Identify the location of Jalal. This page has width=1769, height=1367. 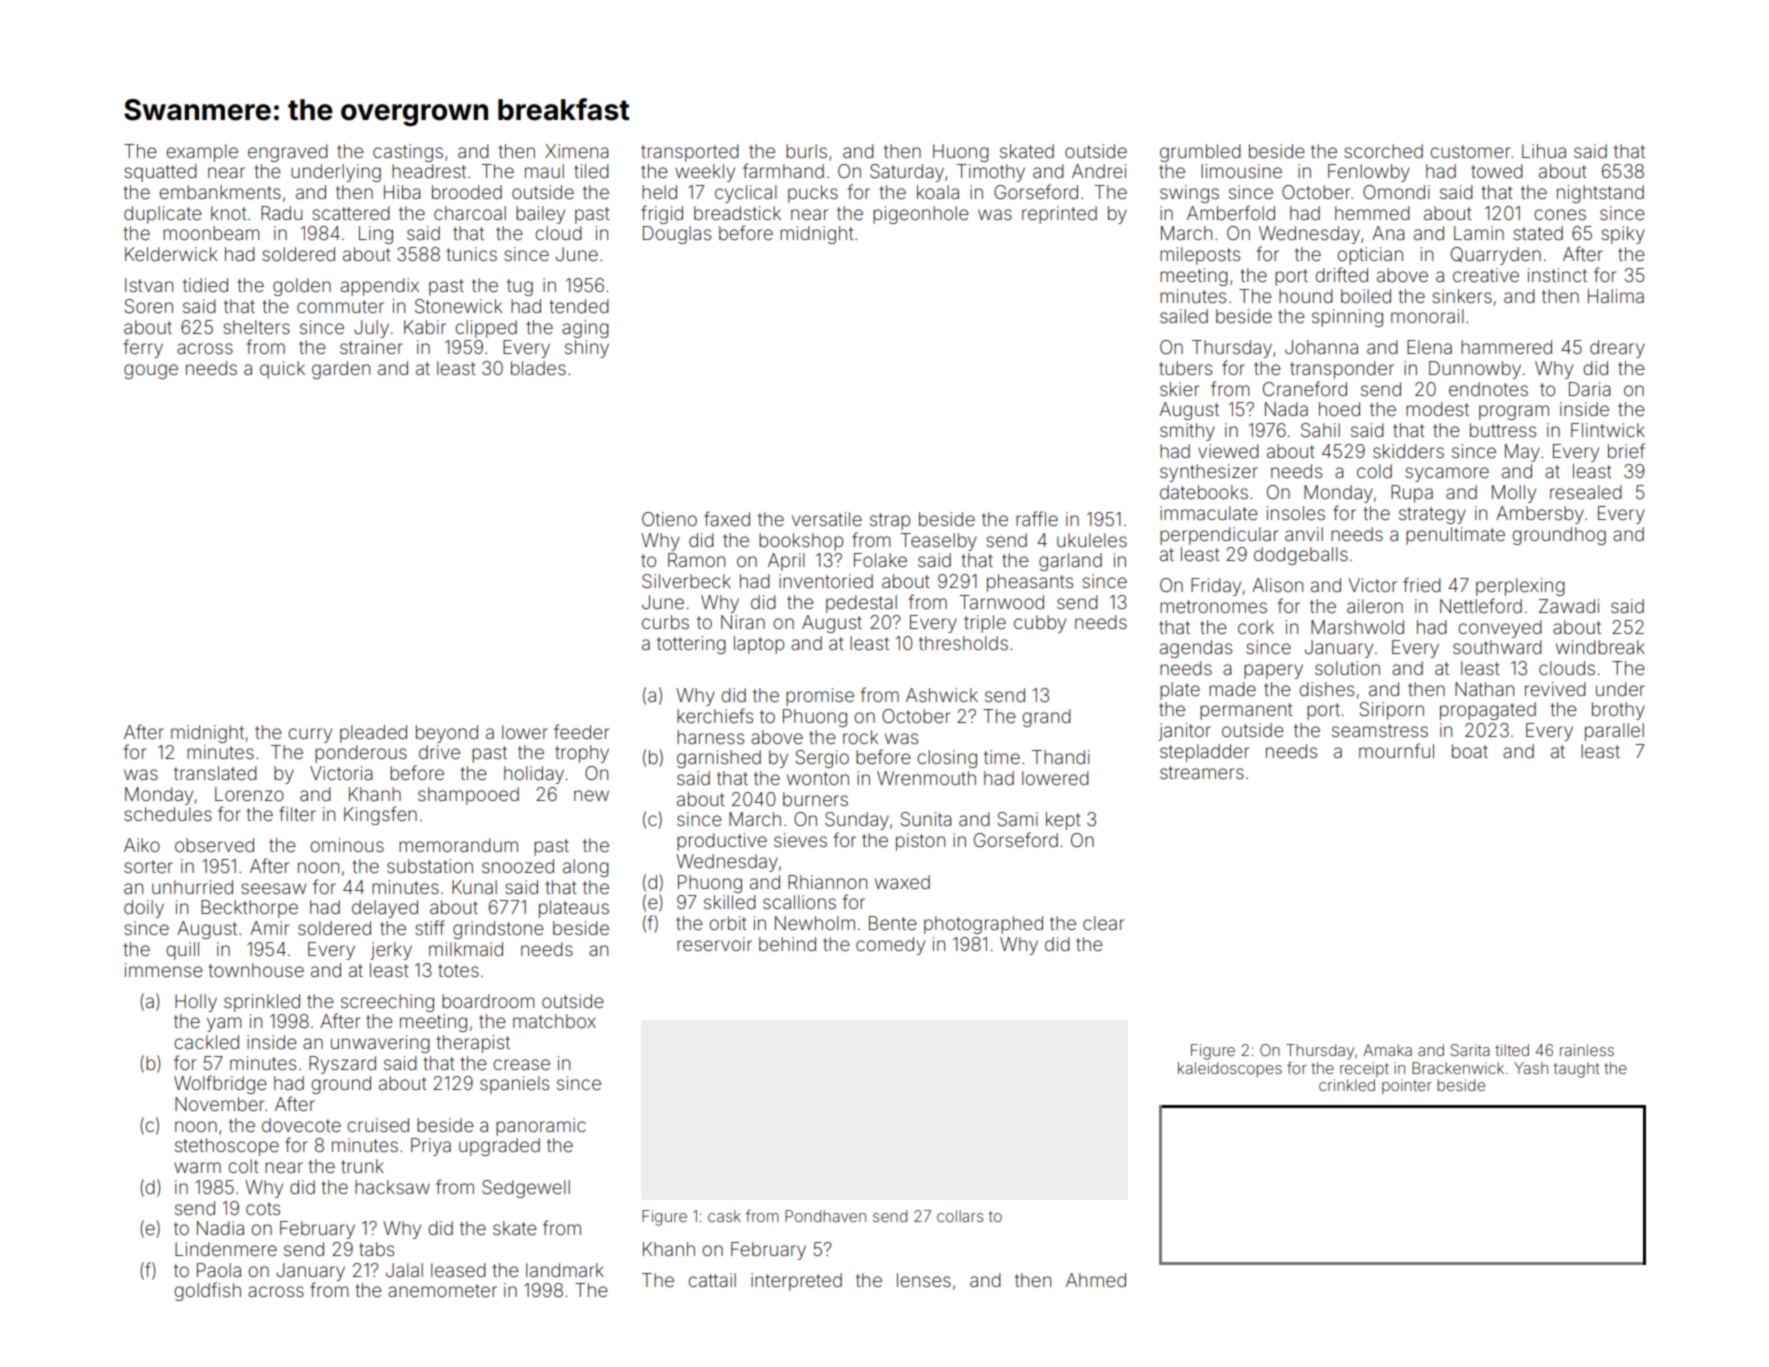
(404, 1270).
